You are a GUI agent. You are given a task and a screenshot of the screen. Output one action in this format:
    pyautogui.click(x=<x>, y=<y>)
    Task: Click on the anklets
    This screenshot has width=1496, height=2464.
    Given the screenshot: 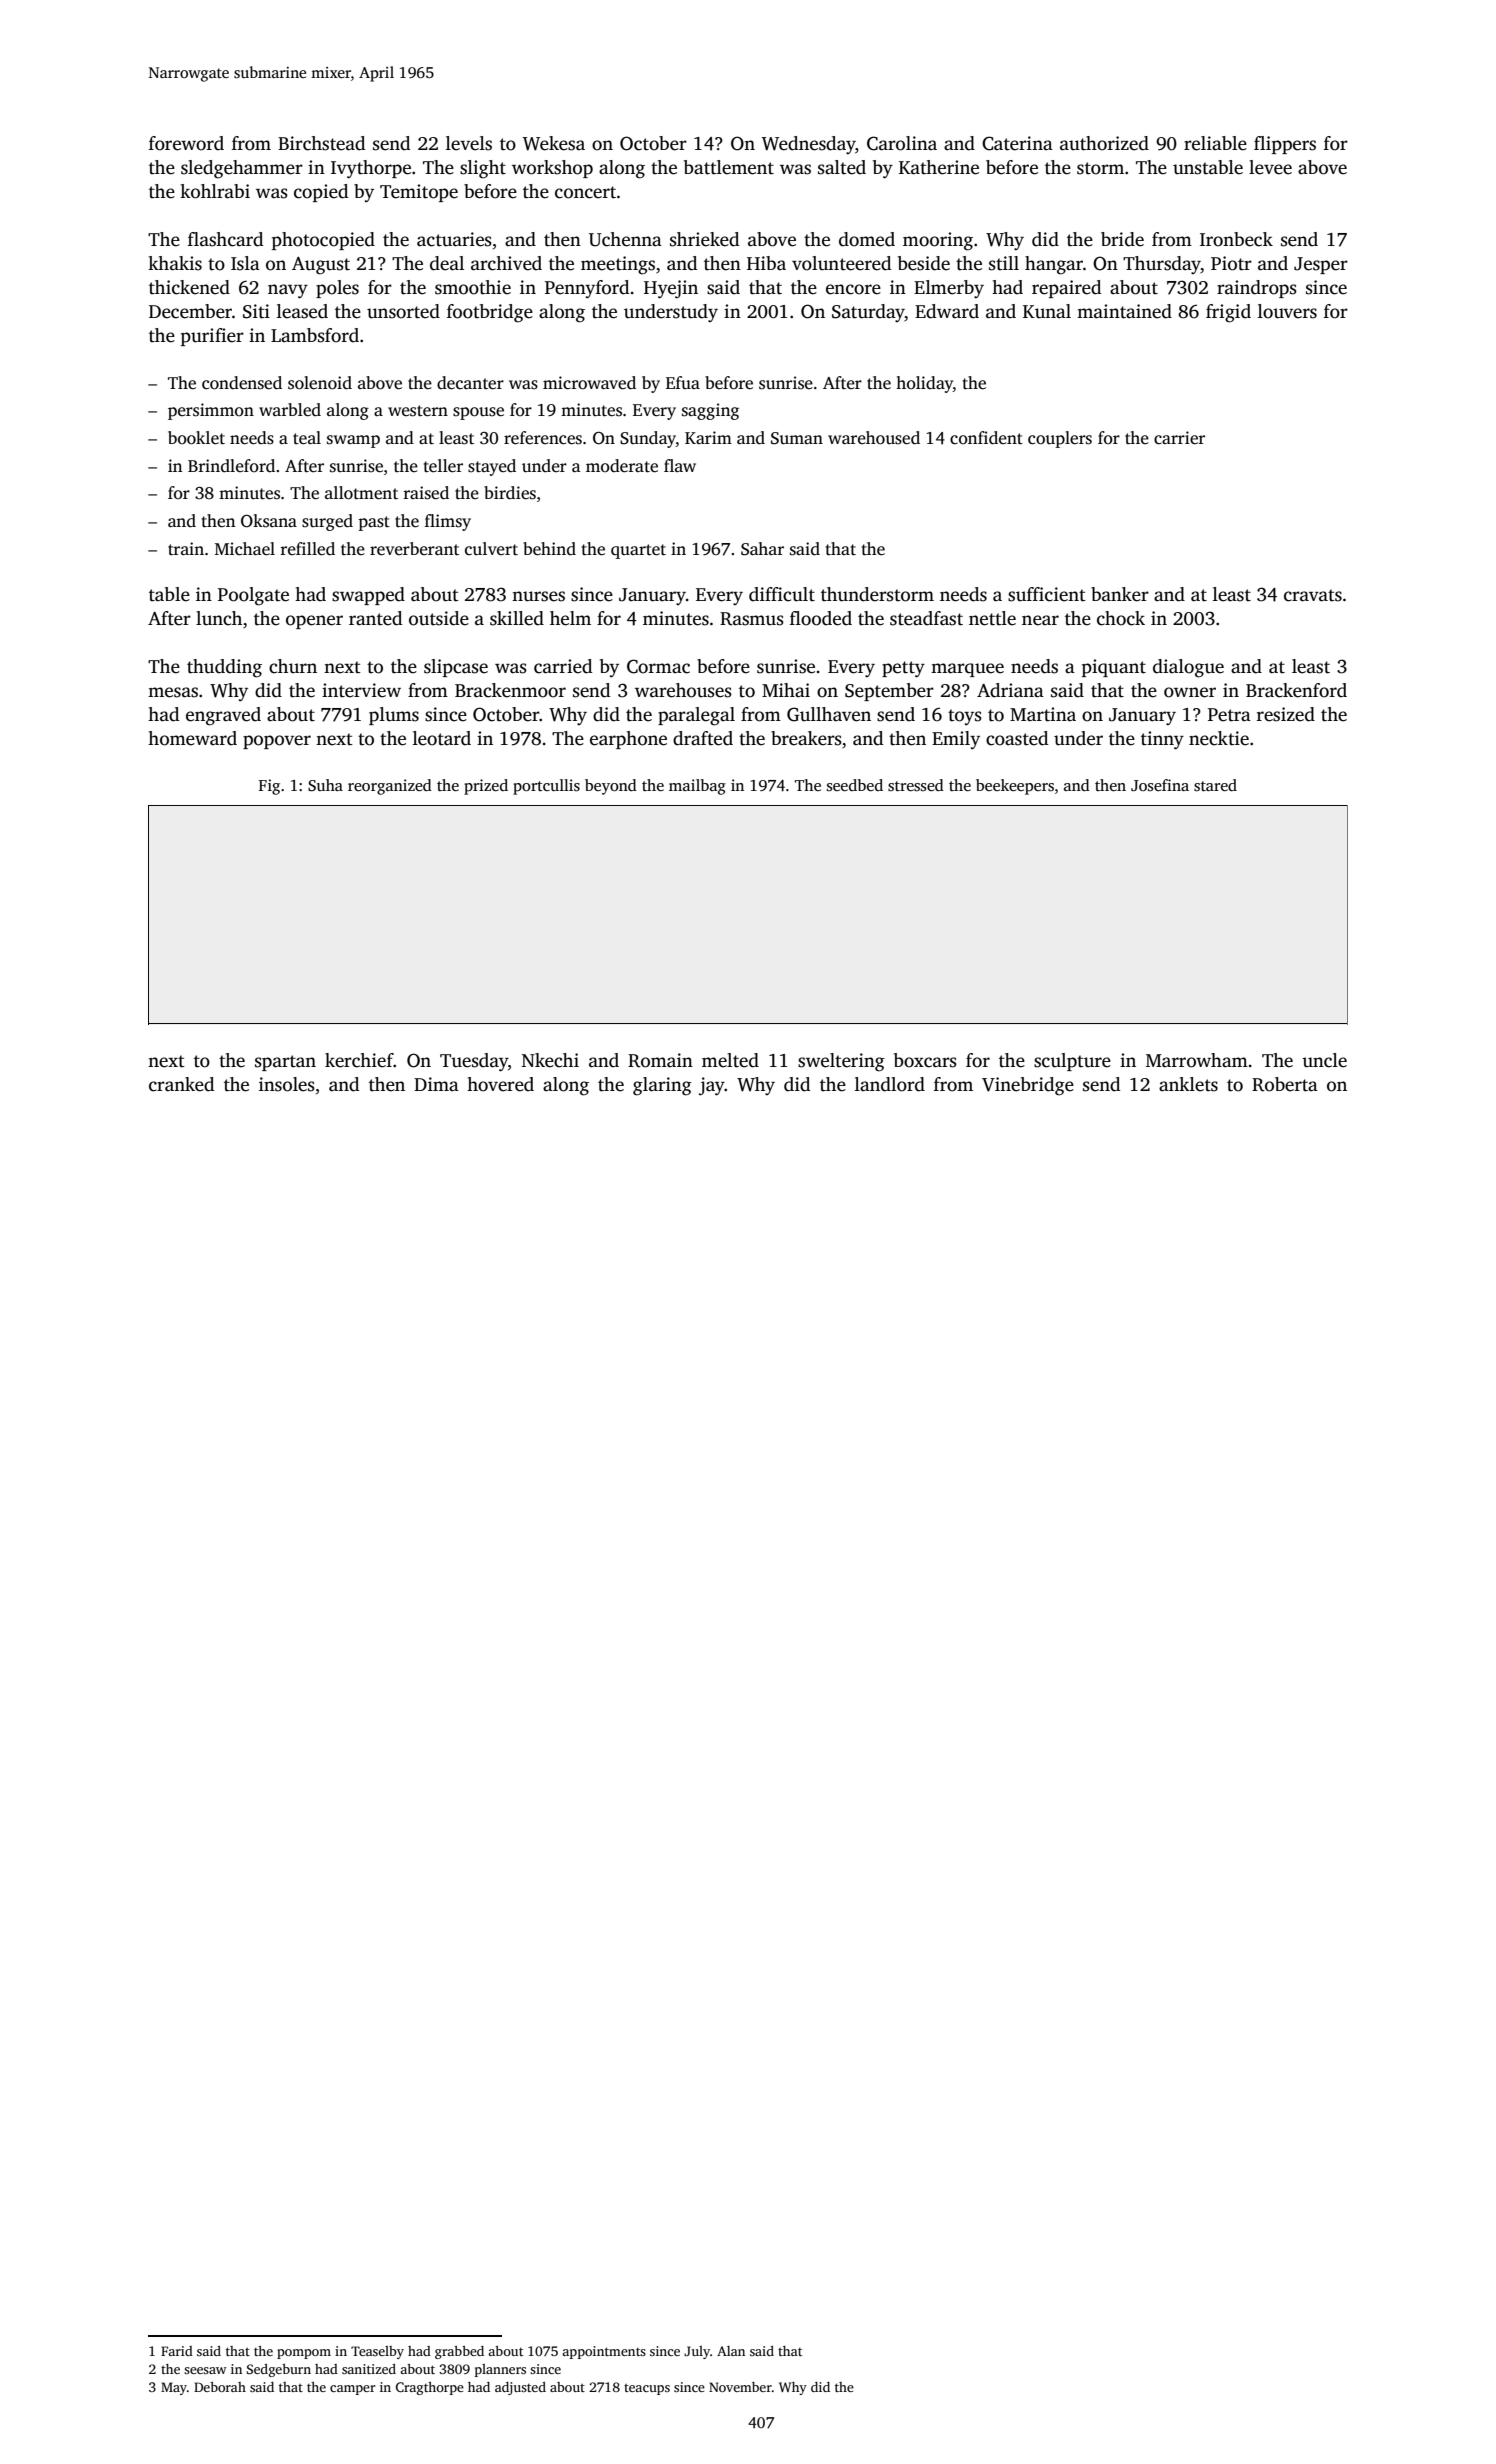 What is the action you would take?
    pyautogui.click(x=1188, y=1084)
